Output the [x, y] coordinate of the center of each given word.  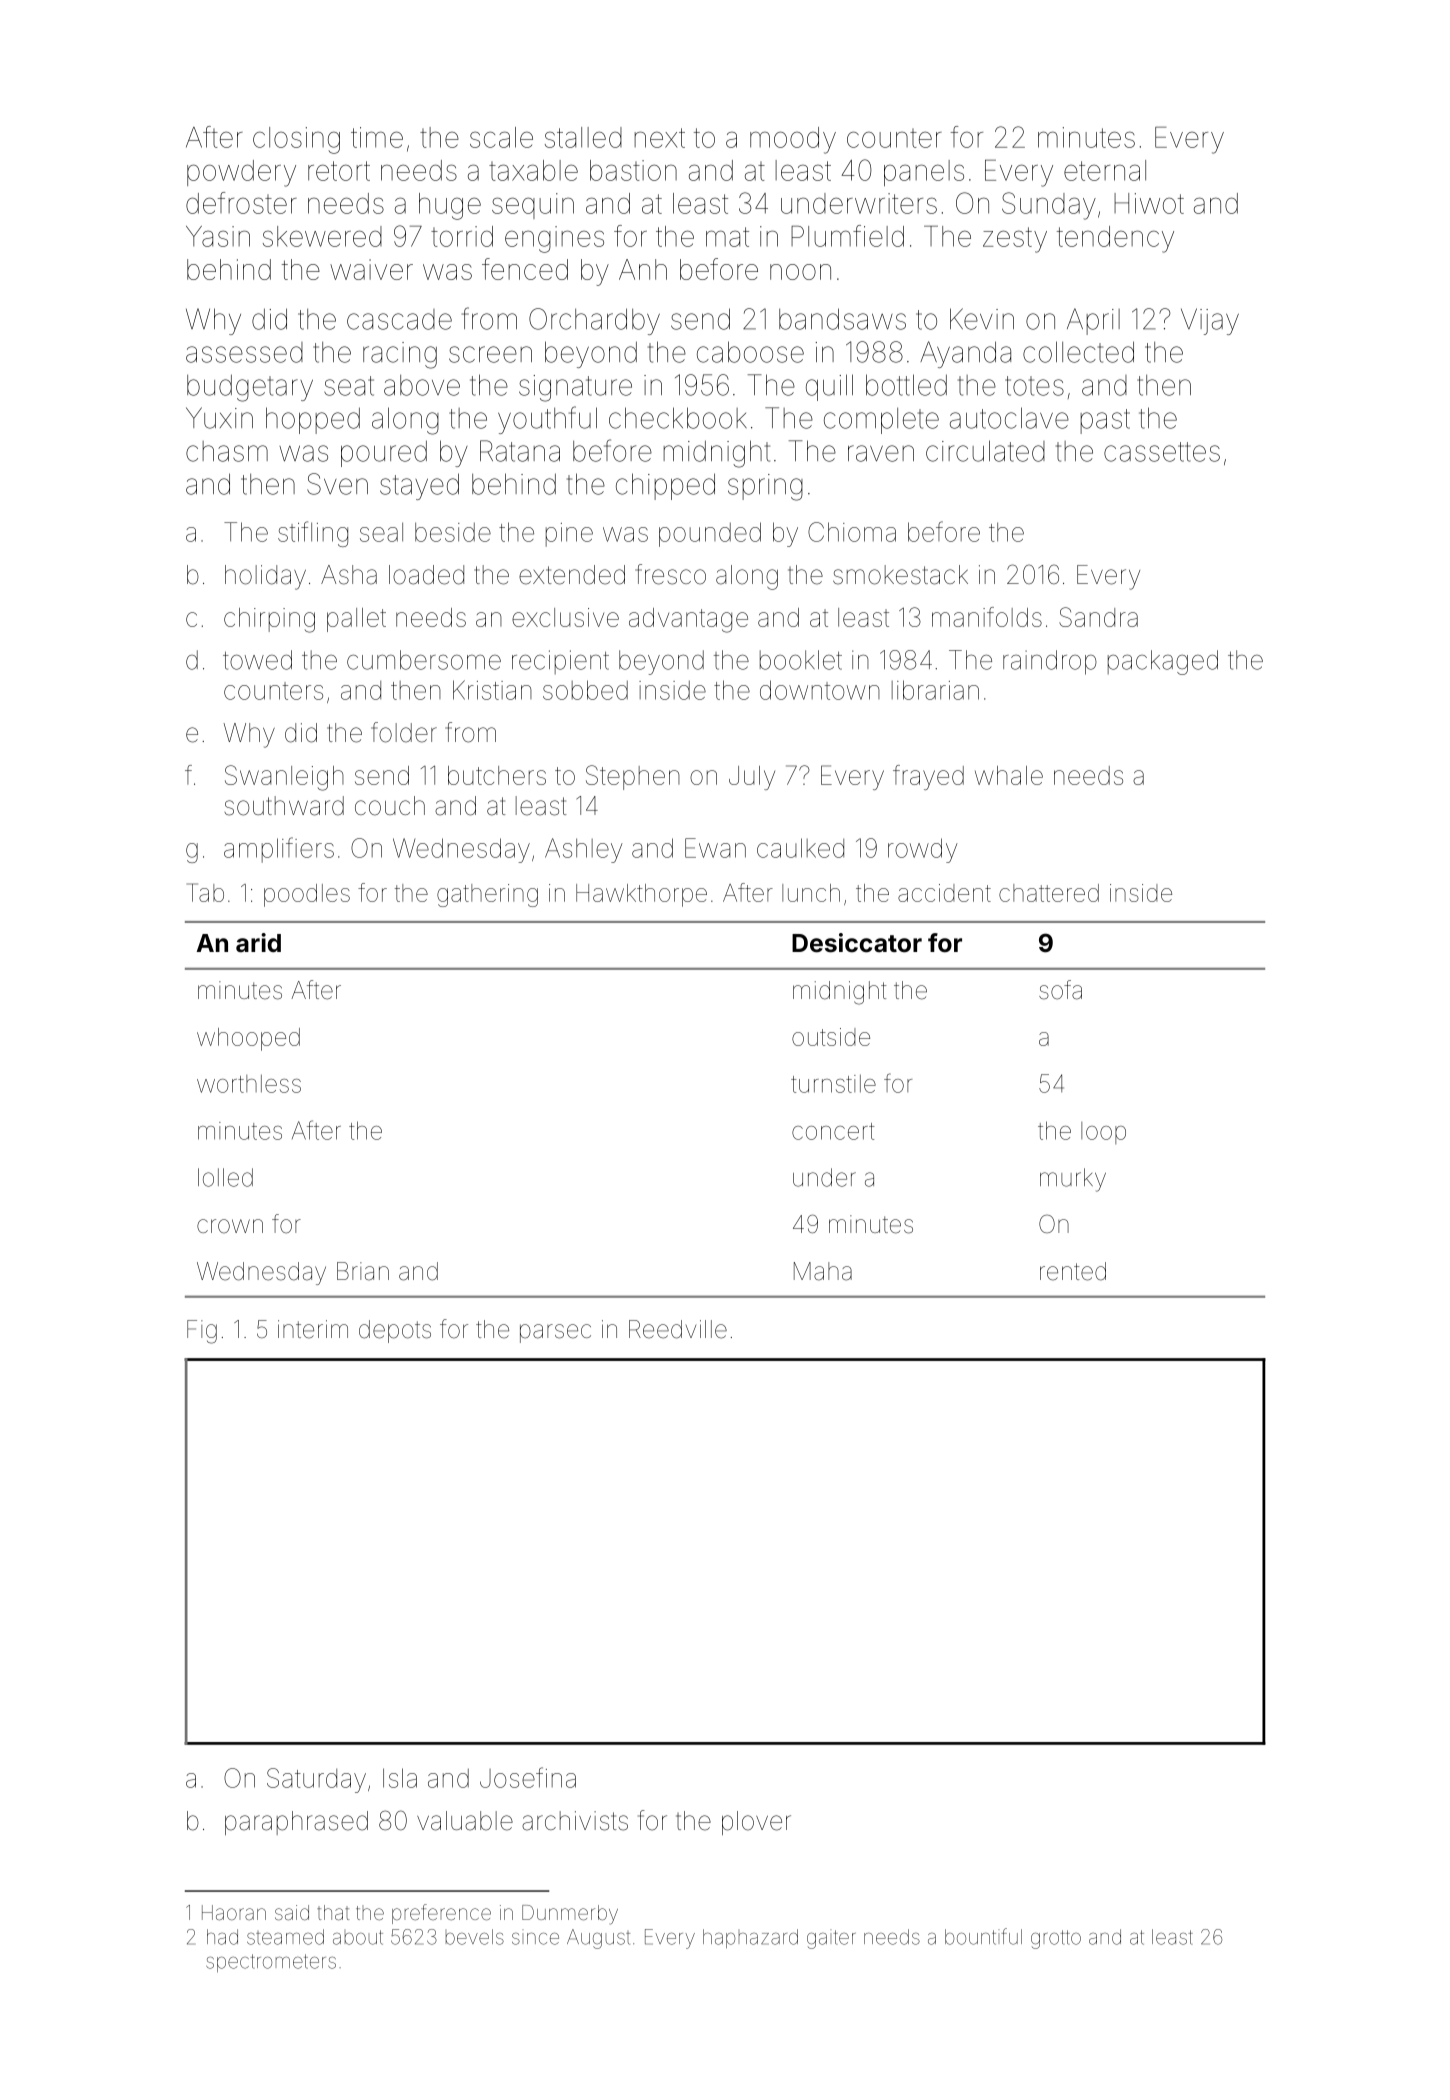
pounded [710, 534]
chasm [227, 451]
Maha [823, 1271]
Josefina [528, 1777]
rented [1073, 1271]
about [358, 1937]
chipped [665, 486]
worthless [249, 1084]
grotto [1056, 1939]
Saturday [316, 1780]
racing [400, 355]
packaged [1163, 662]
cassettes [1162, 452]
